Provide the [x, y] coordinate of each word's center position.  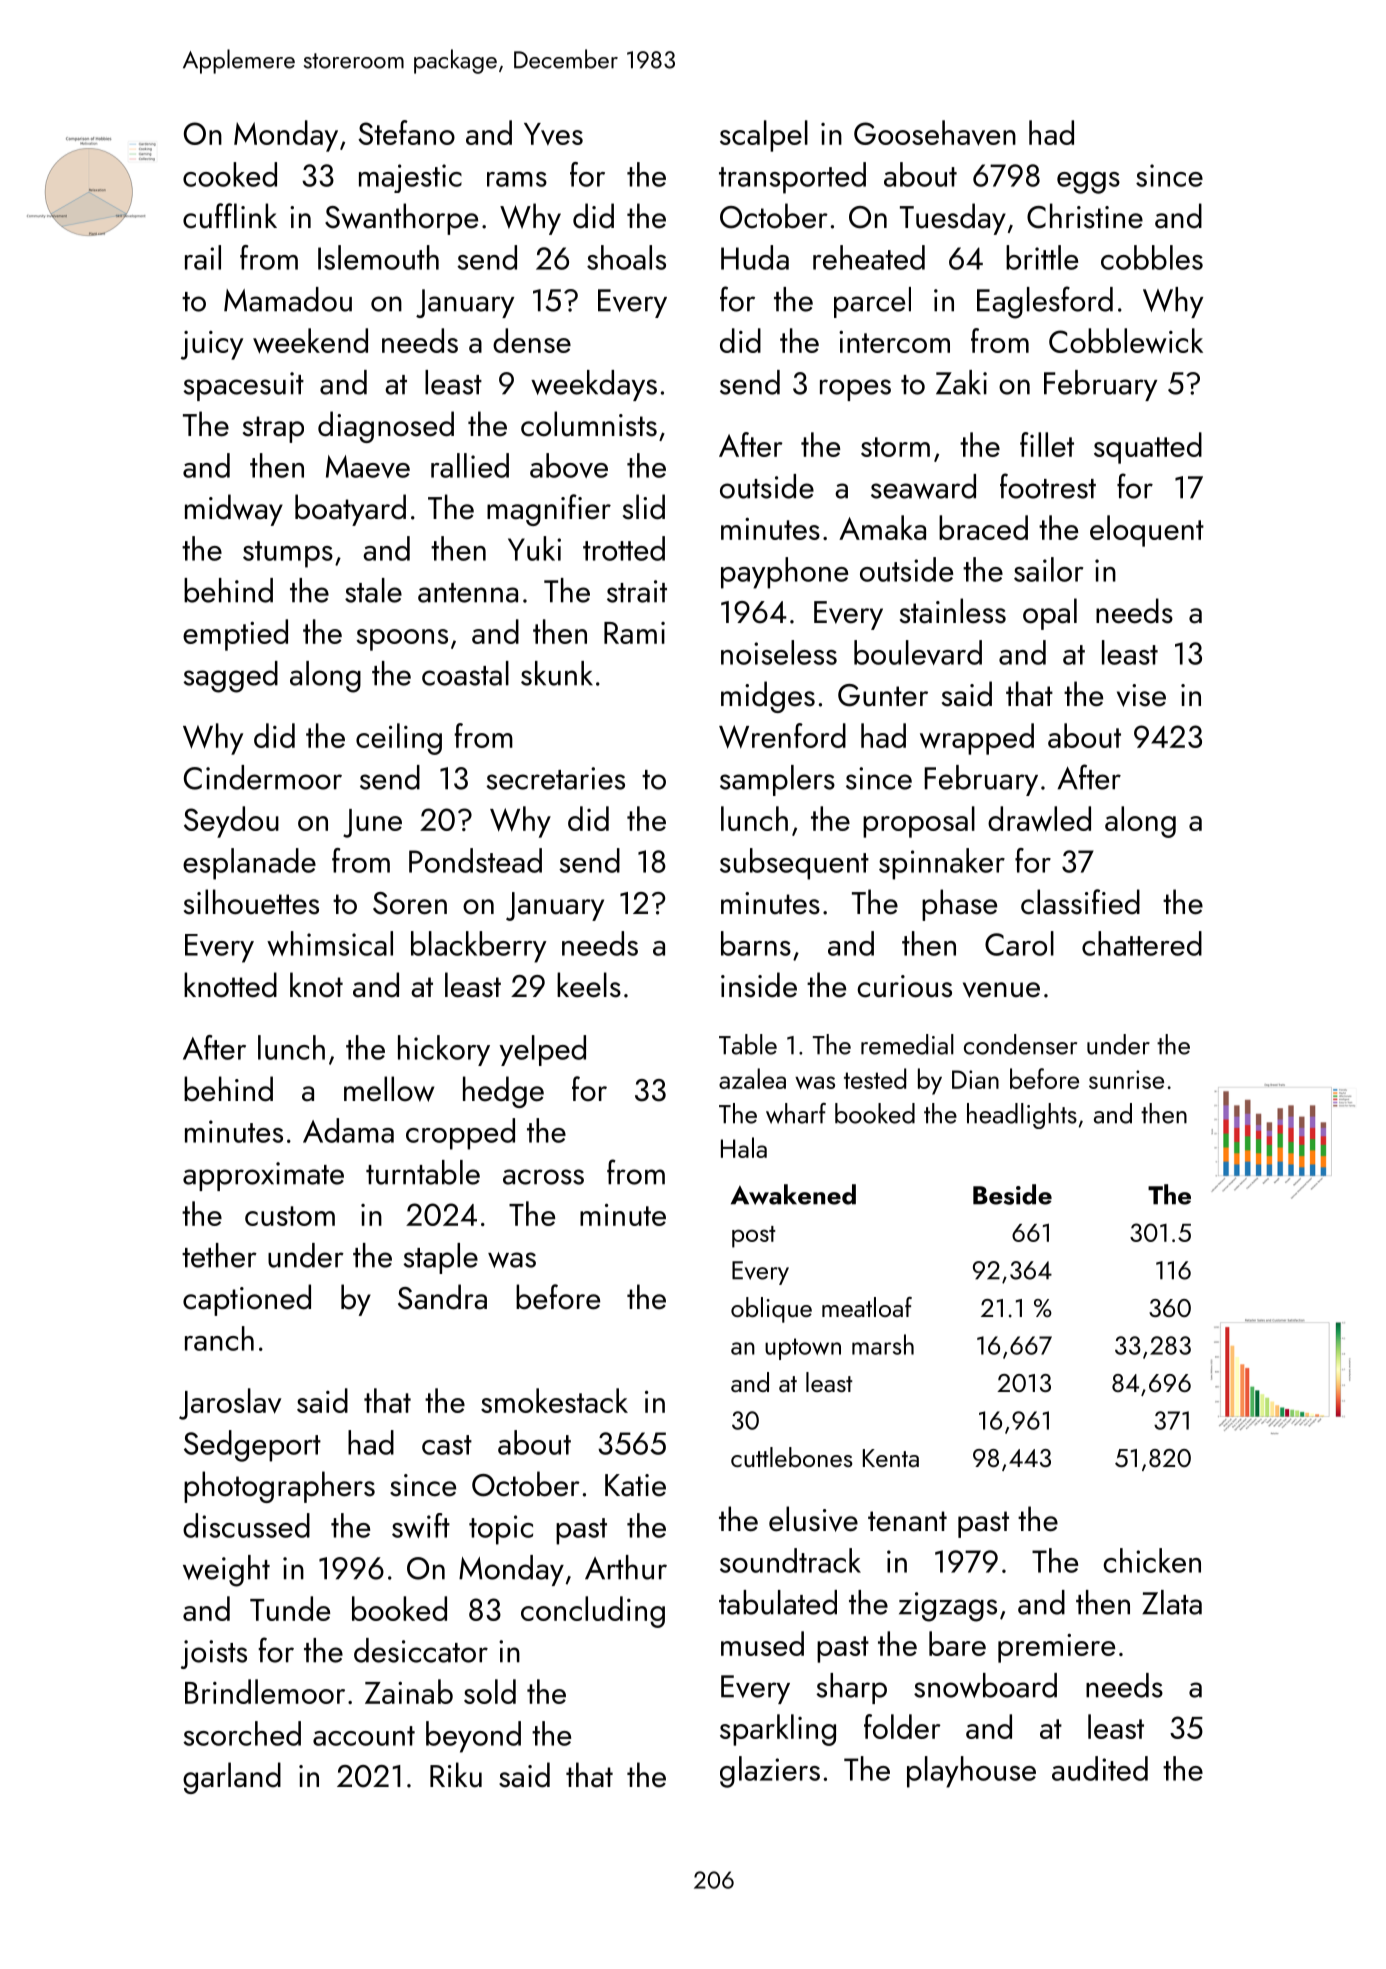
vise [1141, 695]
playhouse [971, 1772]
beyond [473, 1737]
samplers [777, 780]
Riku [456, 1775]
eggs [1088, 183]
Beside [1012, 1194]
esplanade [249, 864]
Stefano [406, 132]
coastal [465, 673]
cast [447, 1445]
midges [768, 697]
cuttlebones [792, 1457]
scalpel [764, 136]
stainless [953, 611]
